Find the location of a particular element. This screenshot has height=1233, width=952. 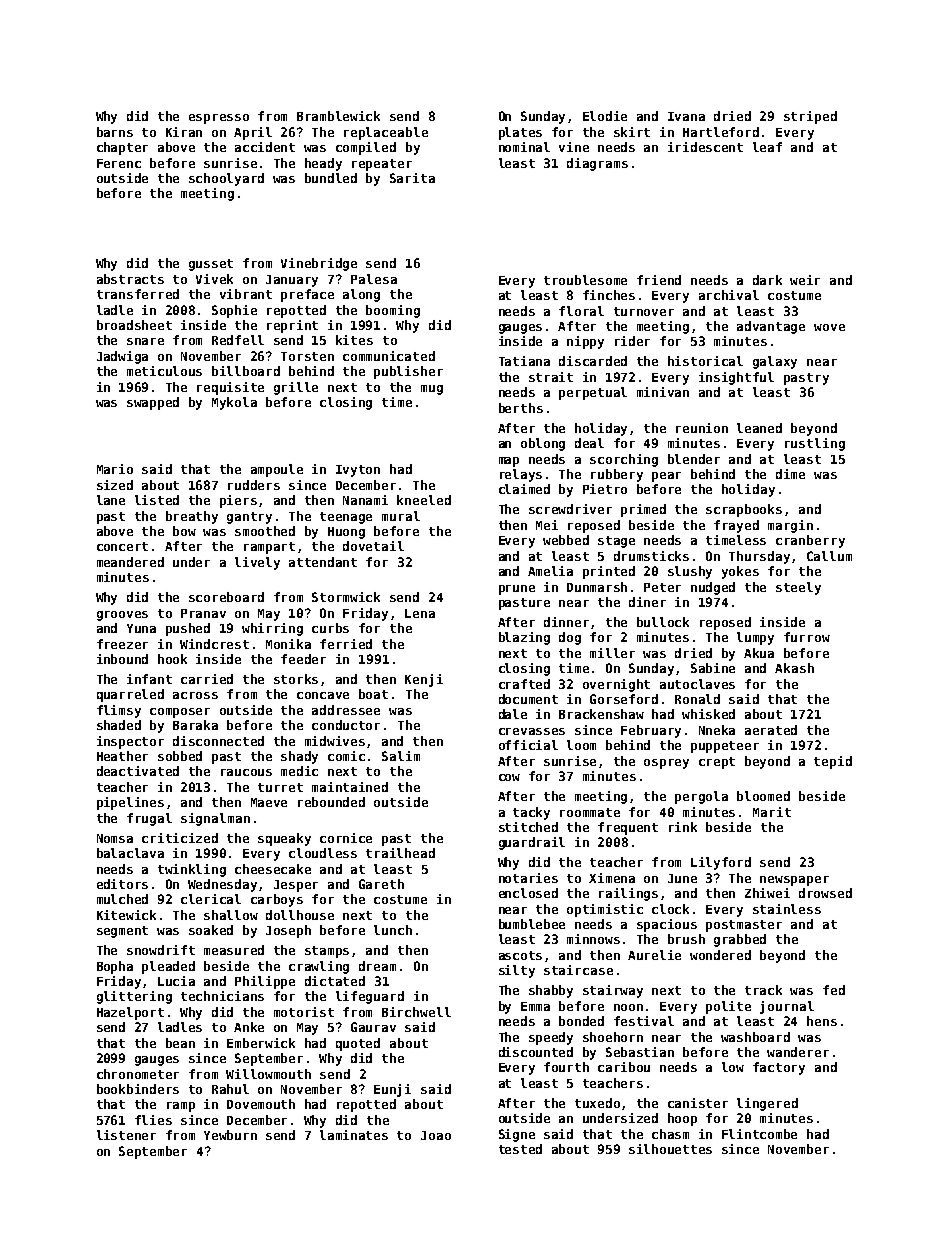

striped is located at coordinates (810, 117).
